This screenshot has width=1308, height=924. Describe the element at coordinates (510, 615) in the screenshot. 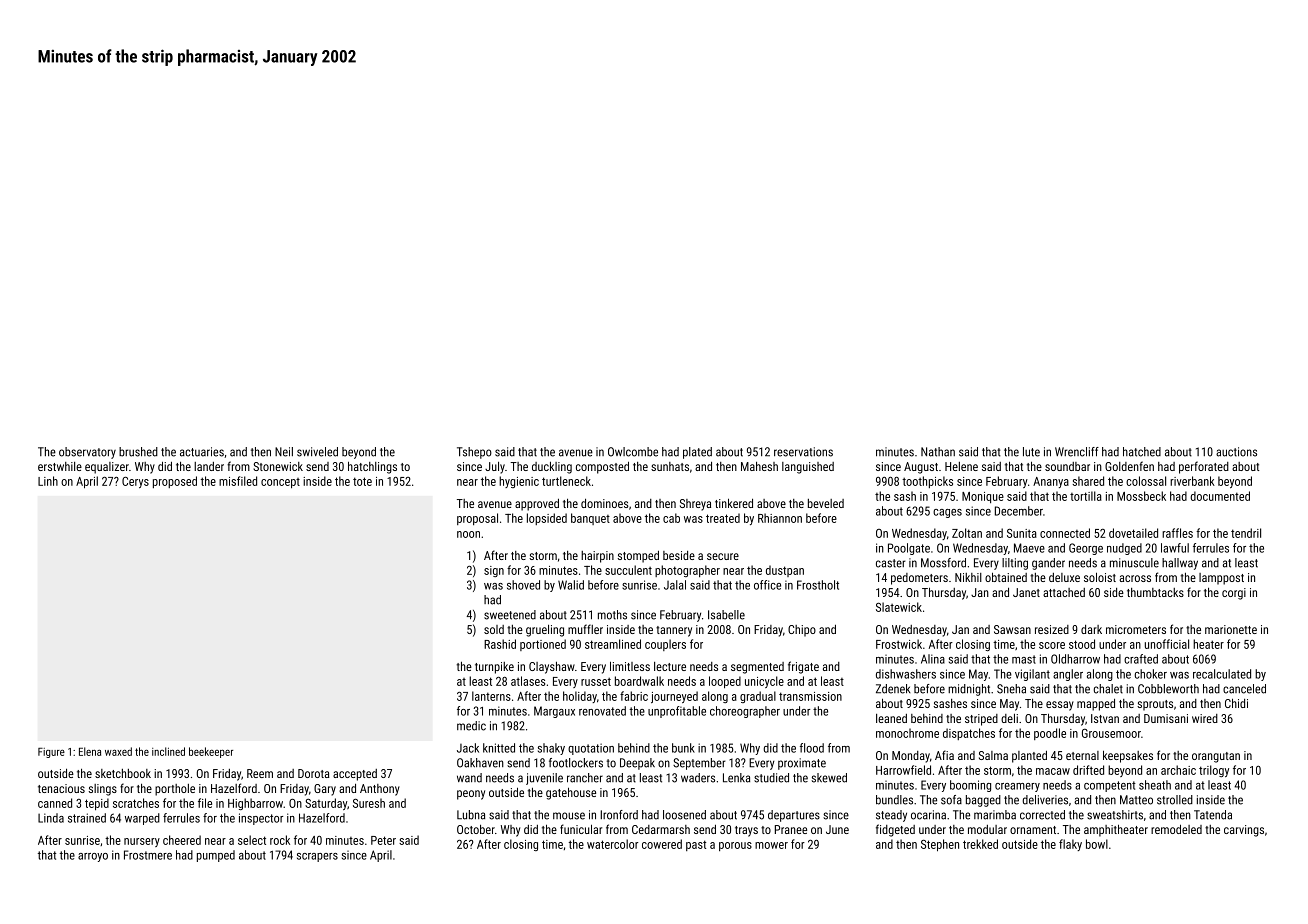

I see `sweetened` at that location.
